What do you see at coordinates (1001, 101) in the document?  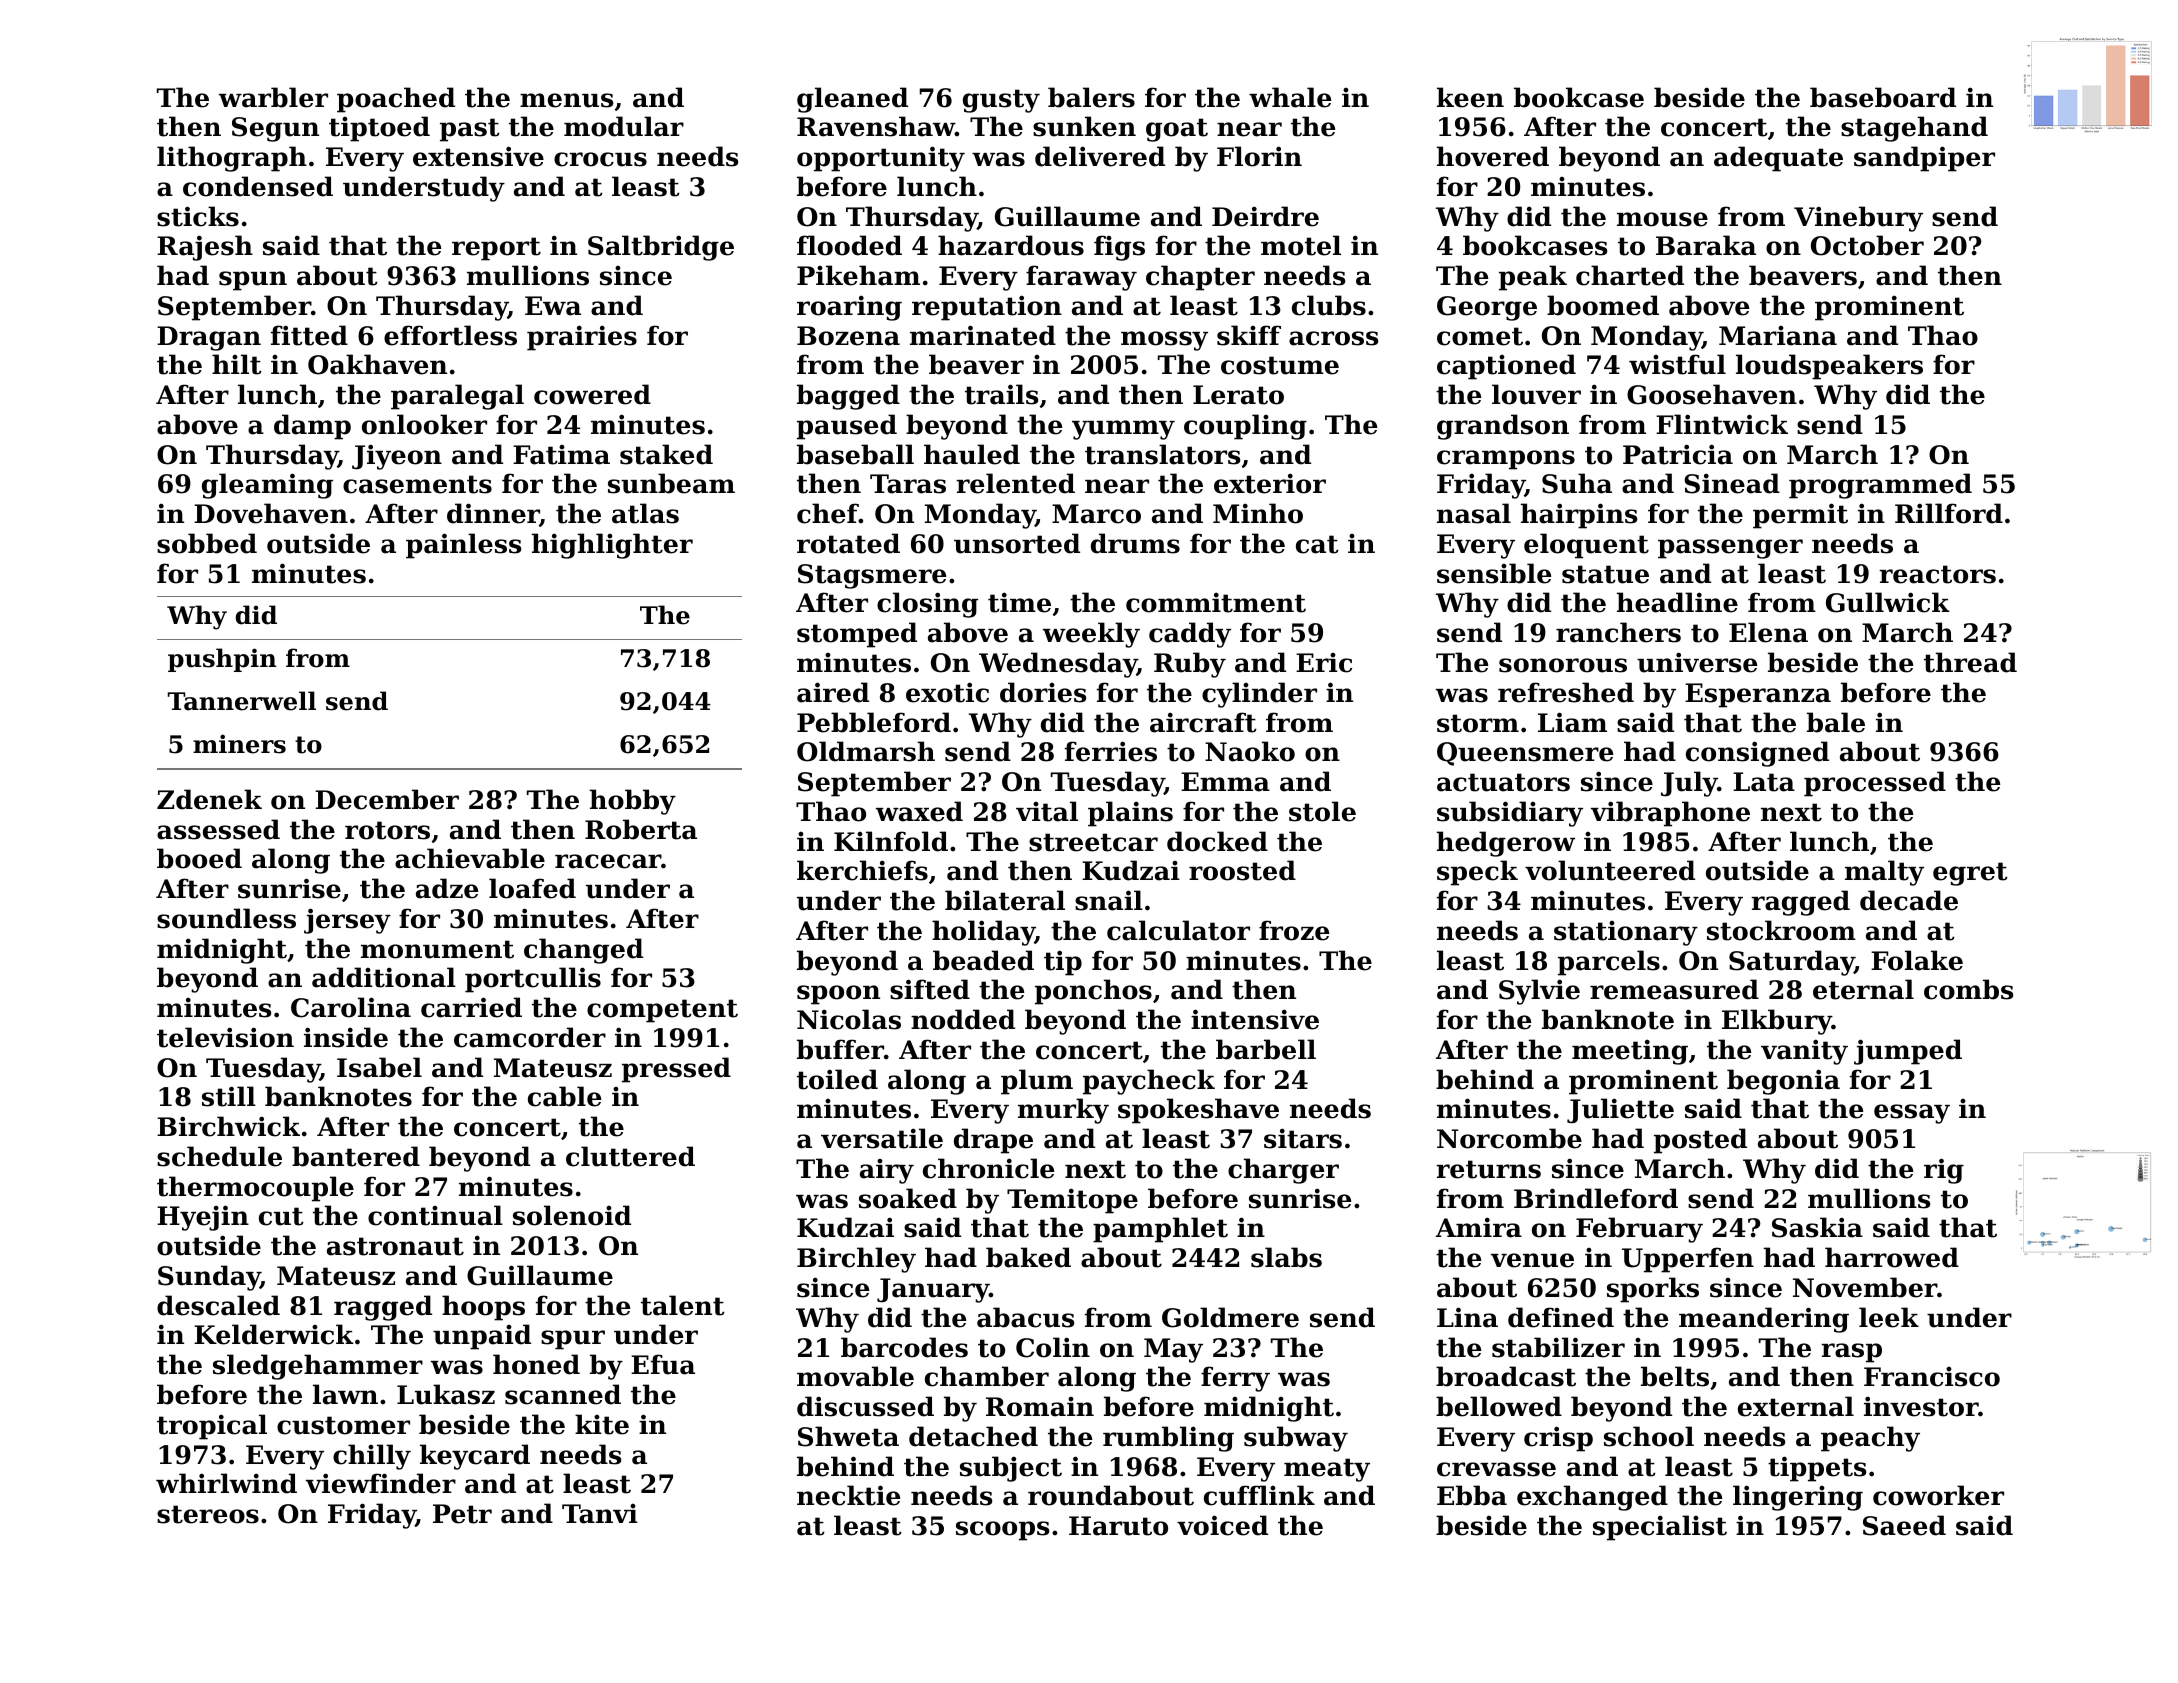 I see `gusty` at bounding box center [1001, 101].
